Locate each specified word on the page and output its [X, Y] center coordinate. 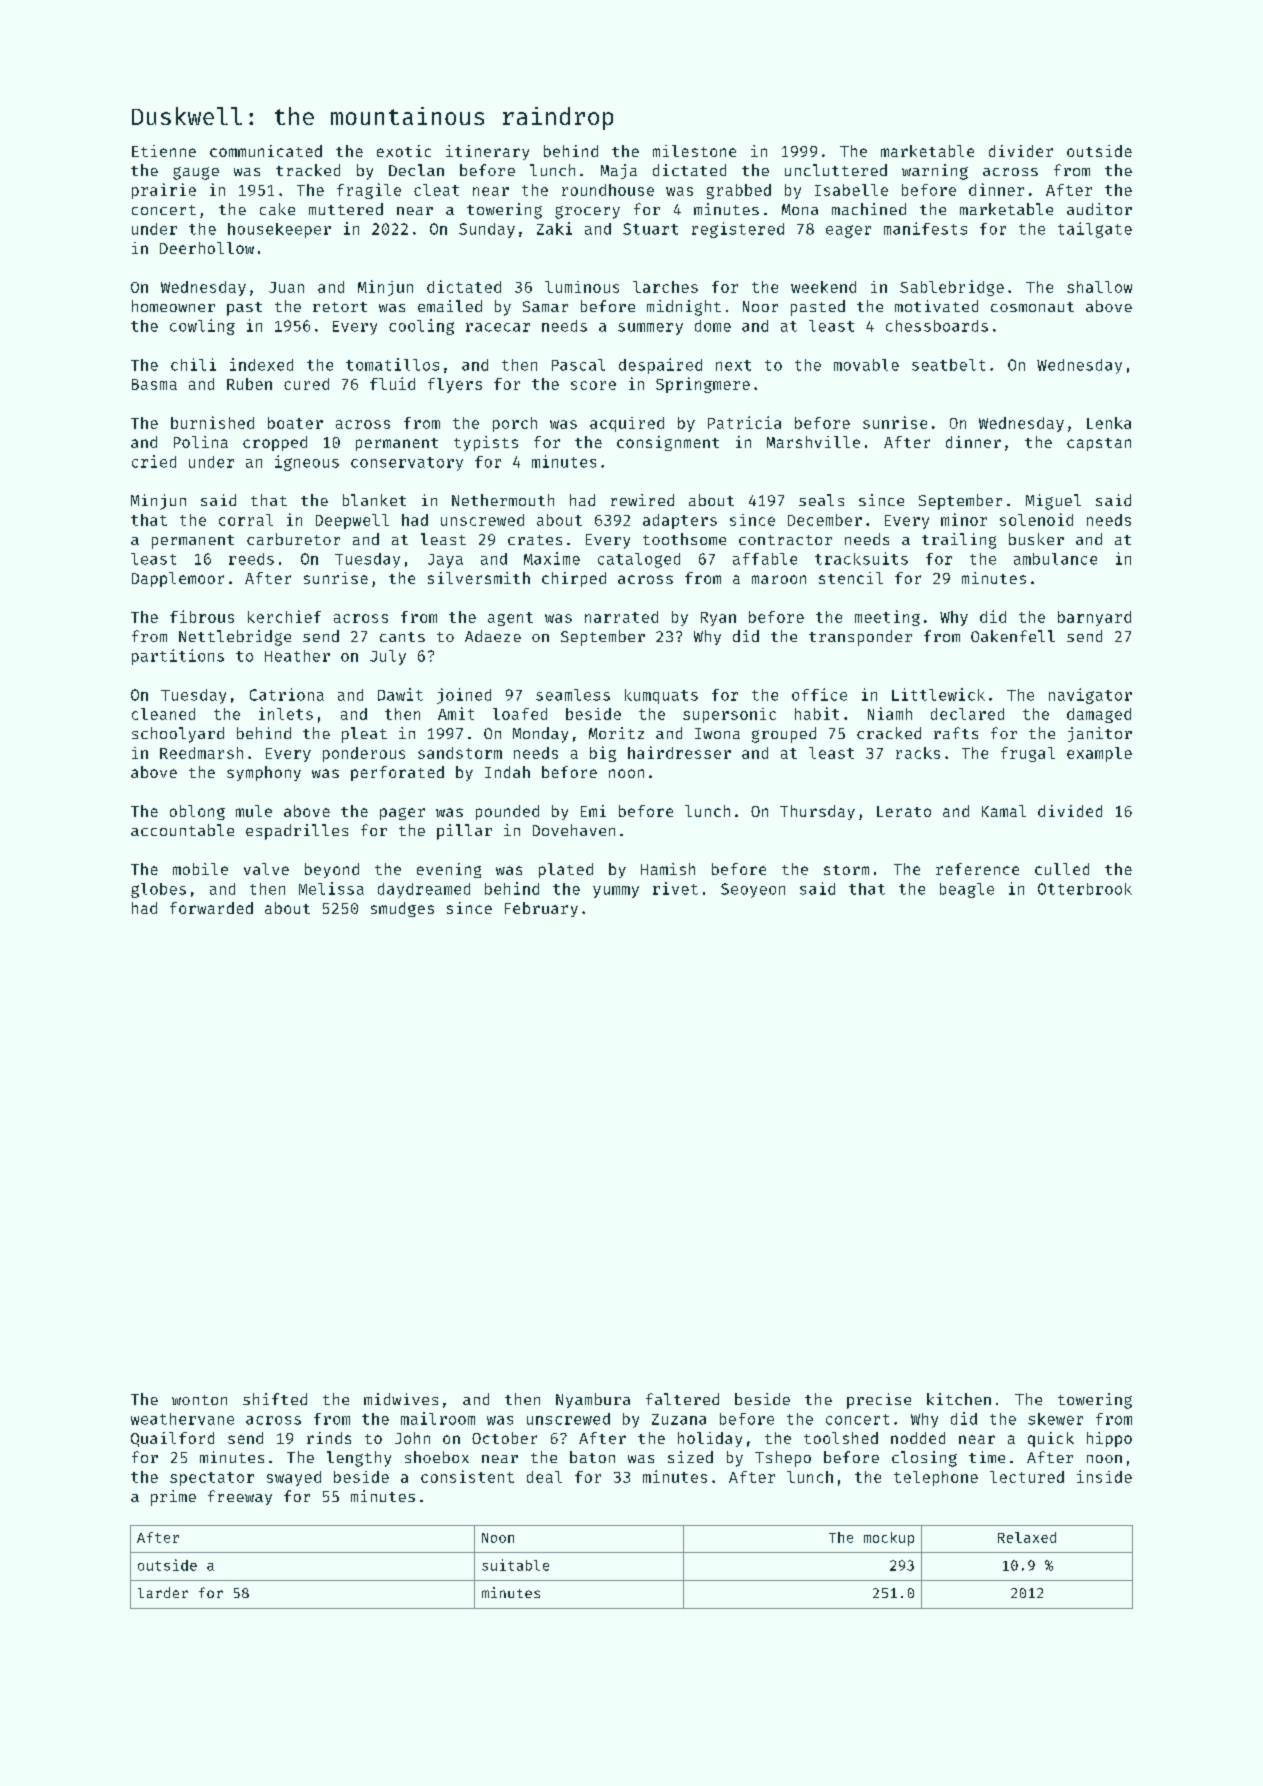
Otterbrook [1085, 889]
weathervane [182, 1419]
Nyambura [593, 1400]
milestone [694, 151]
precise [879, 1401]
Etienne [164, 151]
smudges [402, 909]
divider [1021, 151]
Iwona [717, 733]
